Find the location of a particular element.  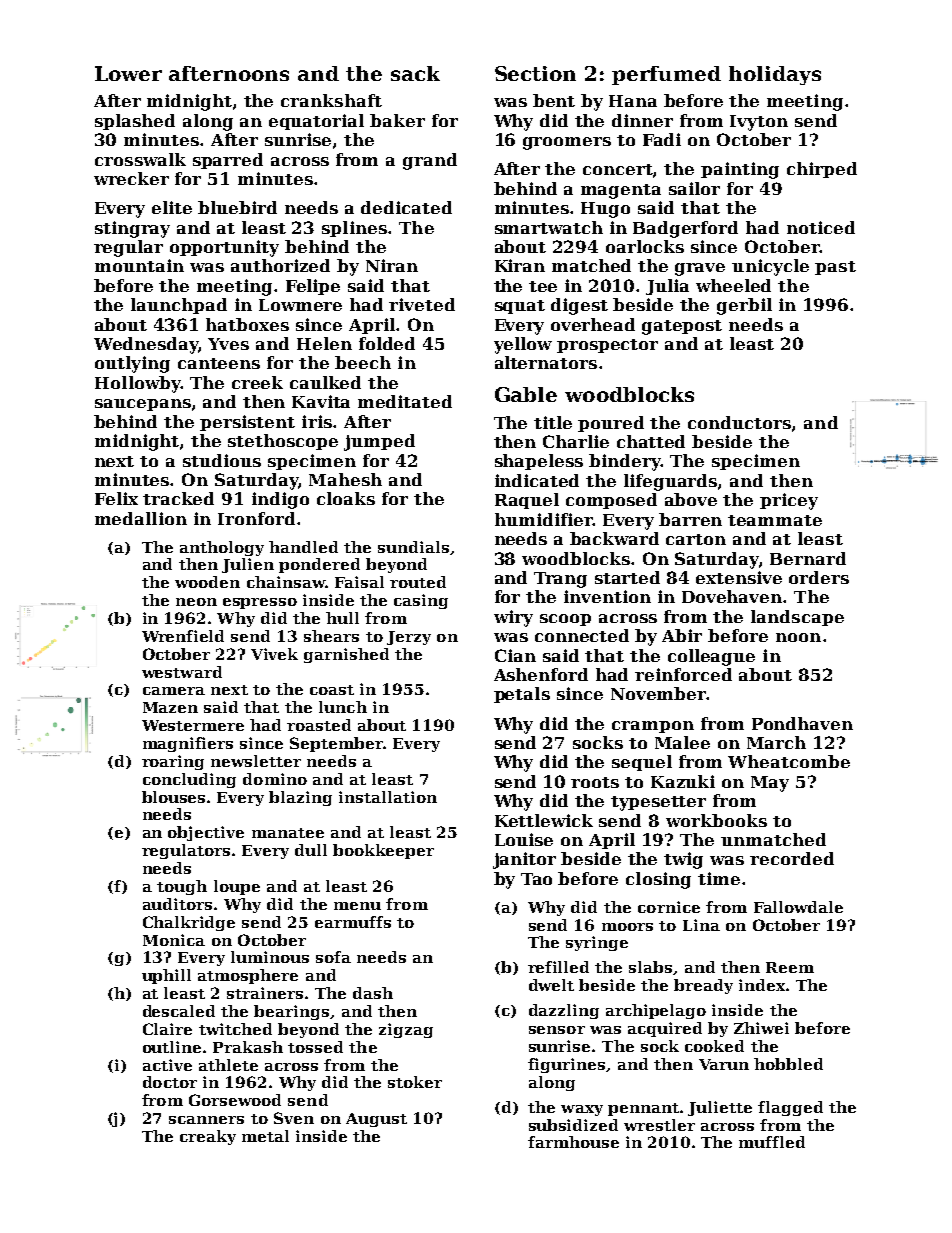

Pondhaven is located at coordinates (802, 723).
